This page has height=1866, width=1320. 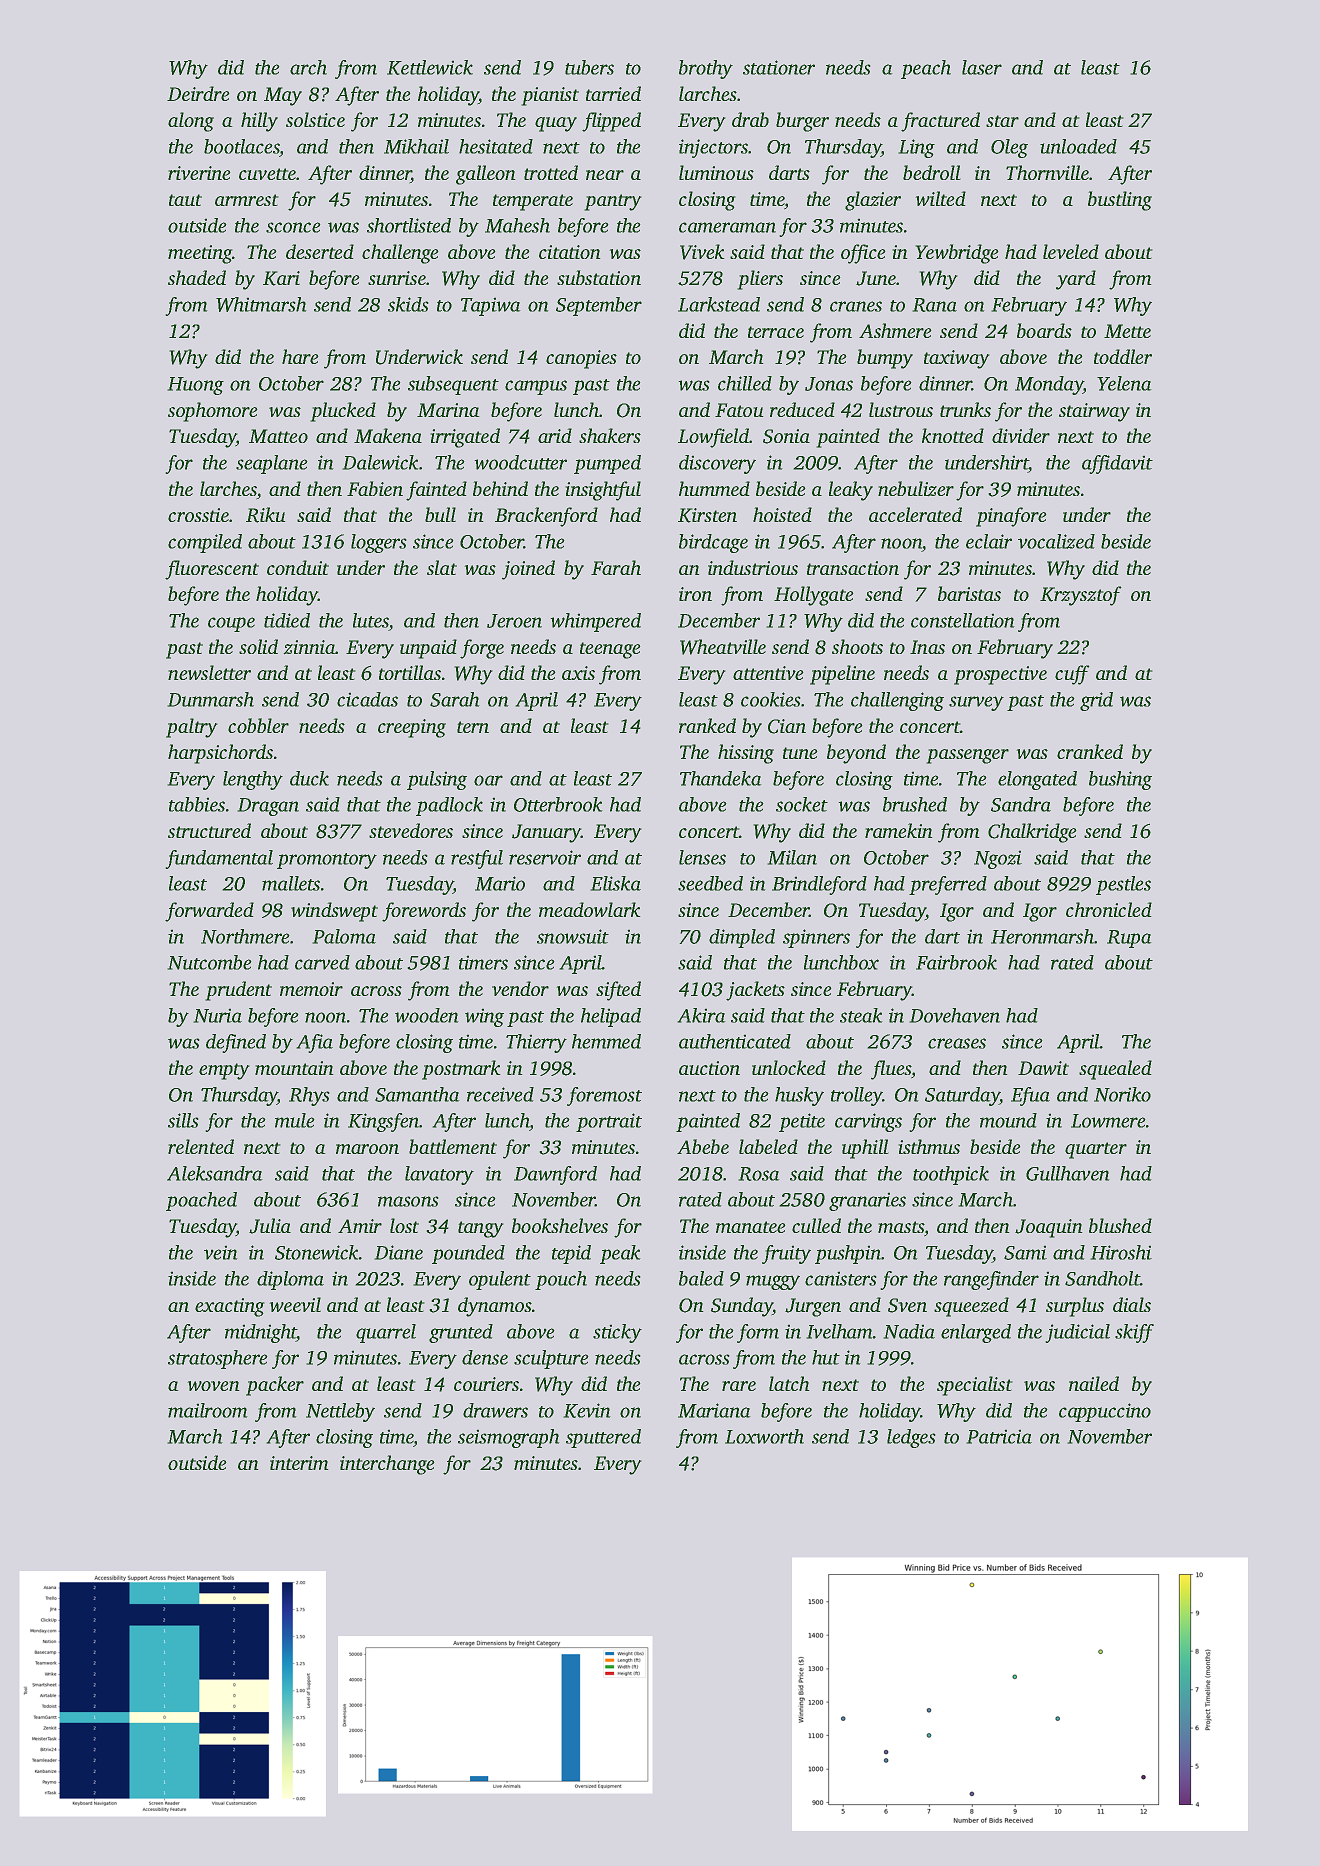 I want to click on mountain, so click(x=294, y=1068).
